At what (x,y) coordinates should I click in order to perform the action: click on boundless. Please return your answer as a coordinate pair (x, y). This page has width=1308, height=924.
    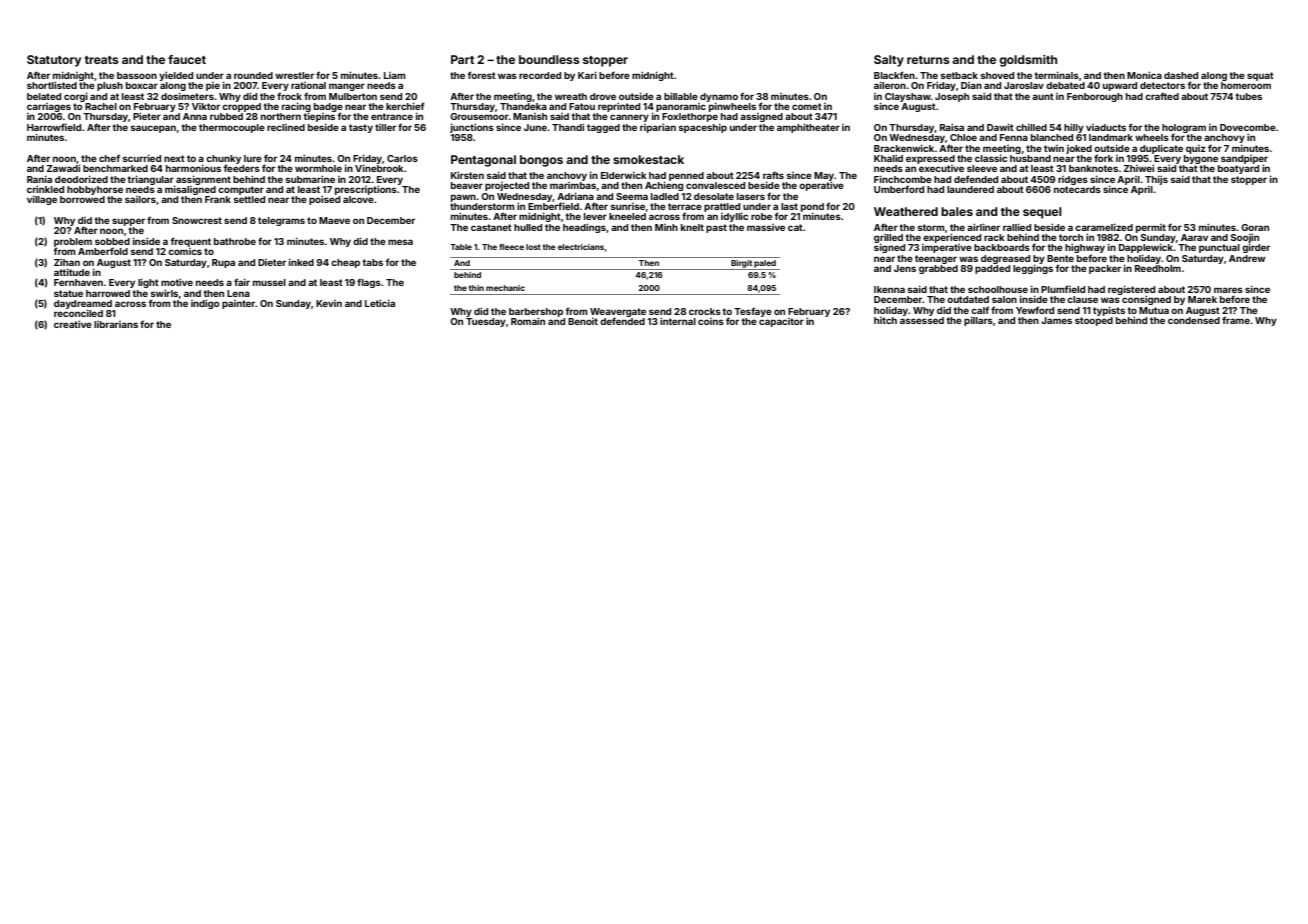
    Looking at the image, I should click on (549, 59).
